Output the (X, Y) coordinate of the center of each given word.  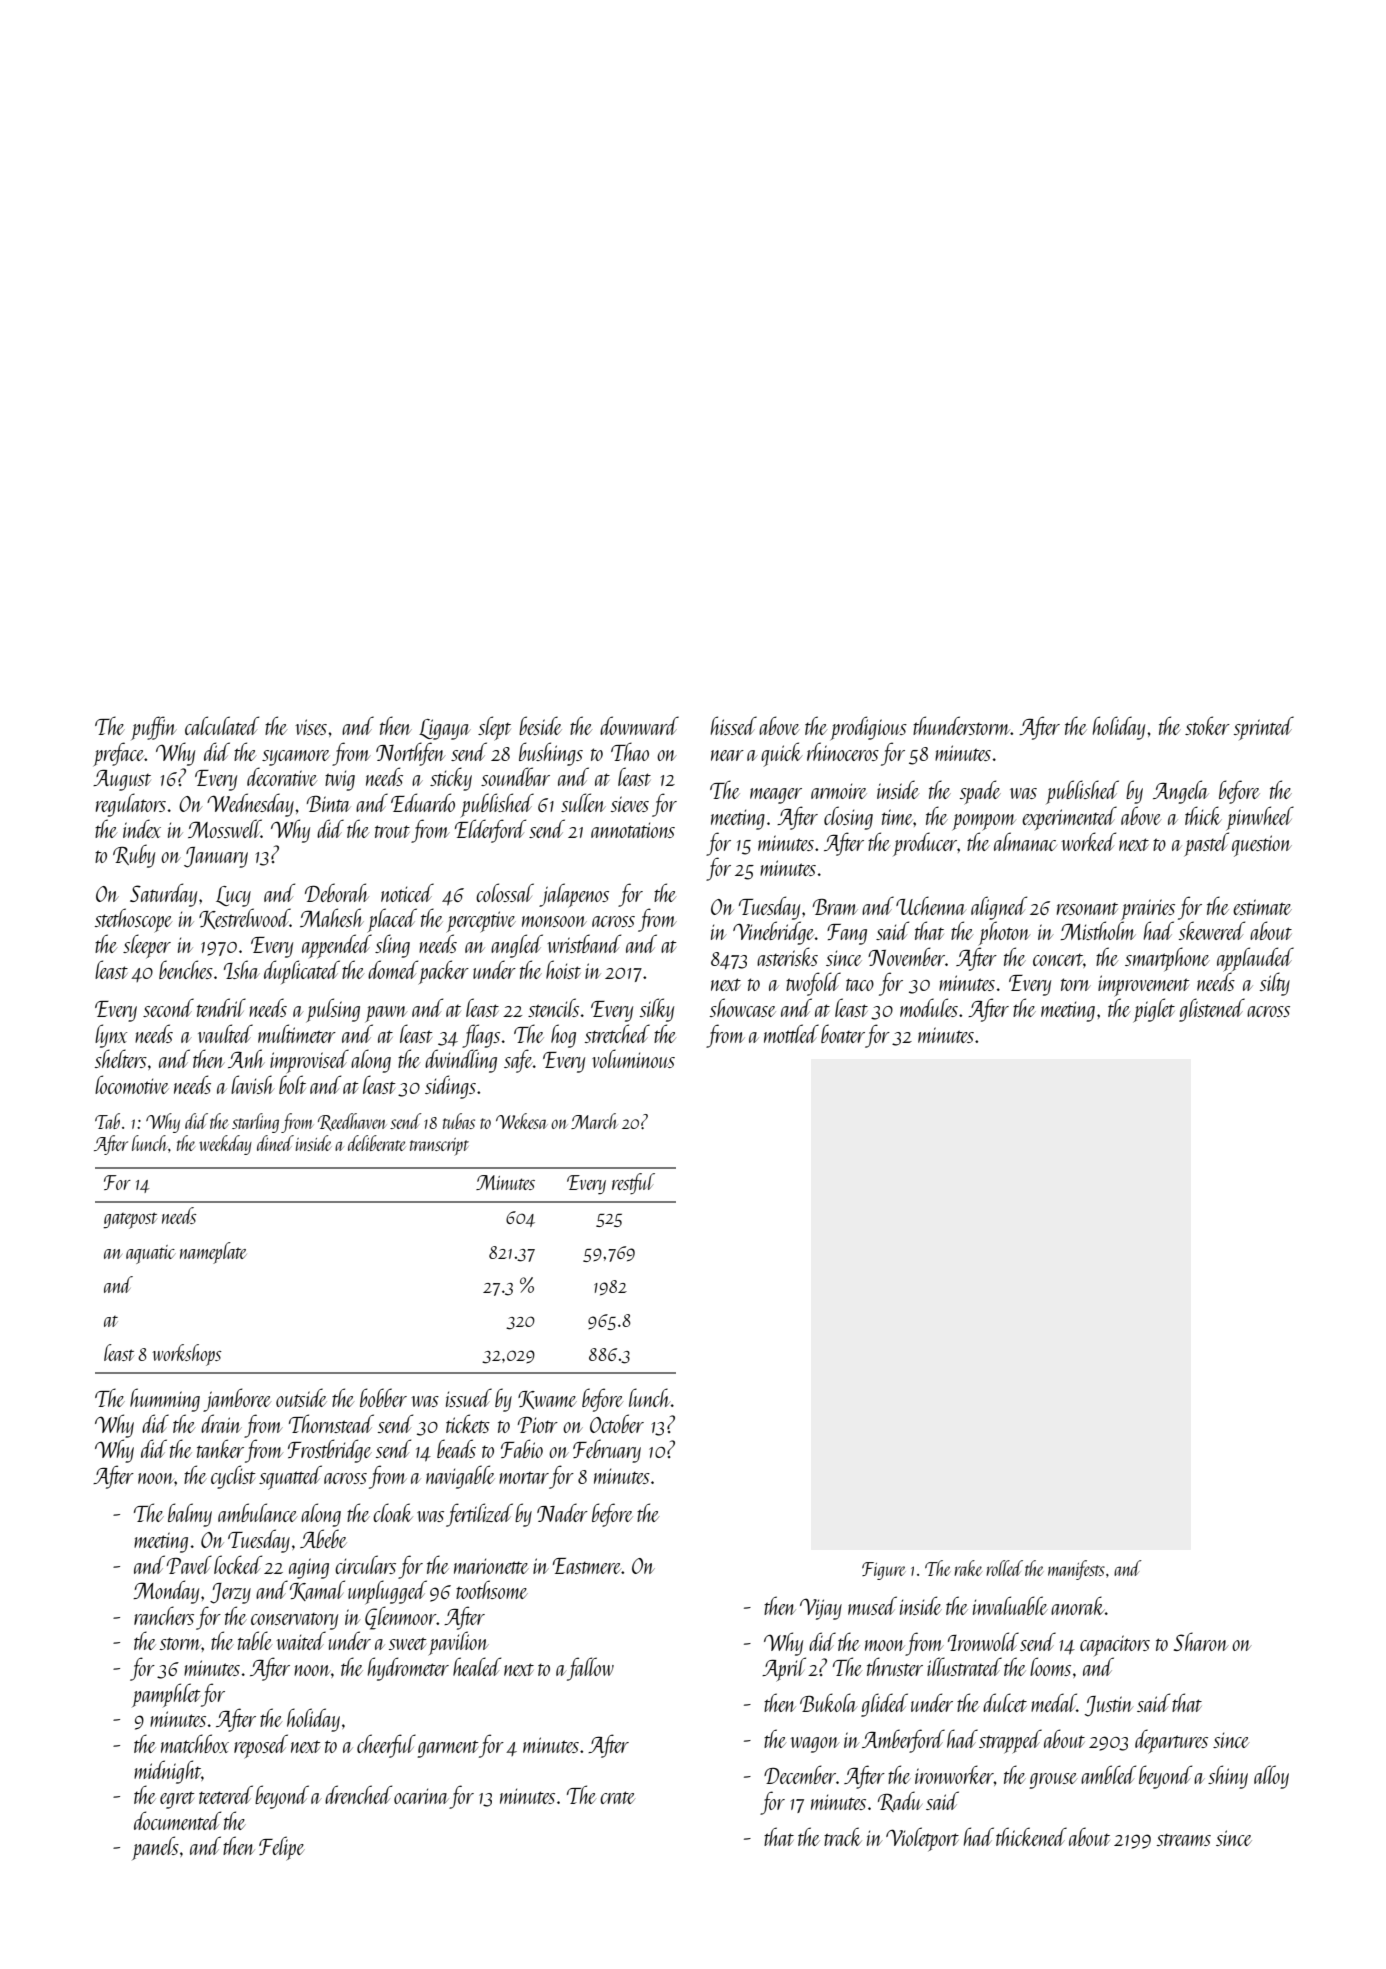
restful (633, 1183)
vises (311, 727)
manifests (1076, 1570)
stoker (1207, 725)
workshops (187, 1355)
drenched (358, 1794)
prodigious (869, 728)
